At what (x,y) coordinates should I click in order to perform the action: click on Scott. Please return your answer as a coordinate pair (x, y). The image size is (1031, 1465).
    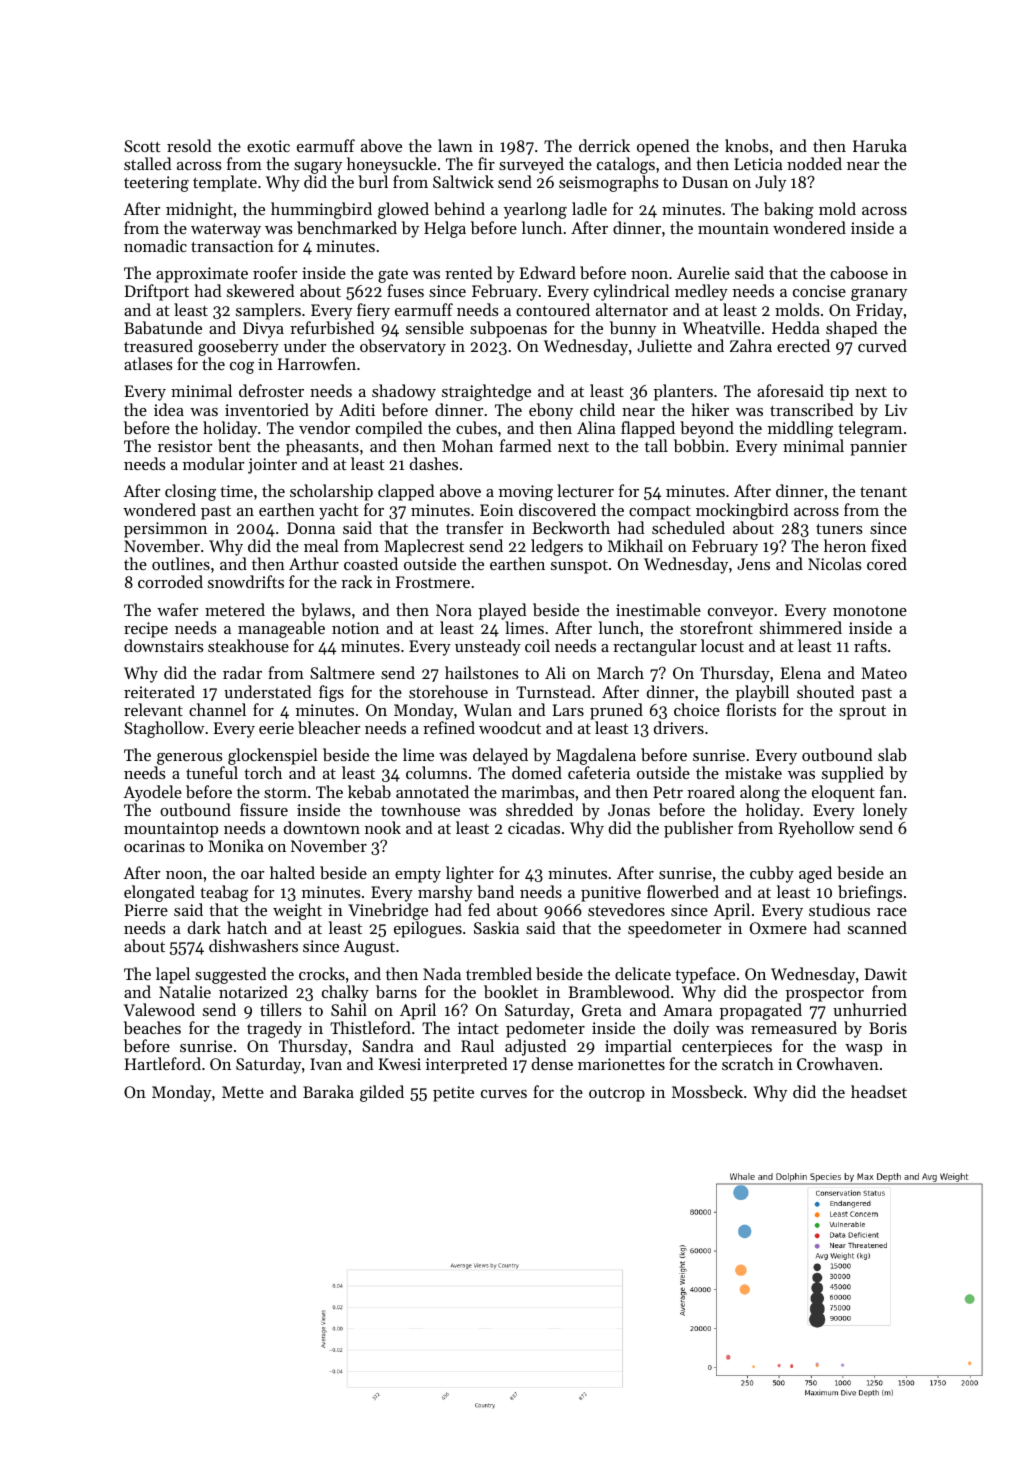
    Looking at the image, I should click on (142, 146).
